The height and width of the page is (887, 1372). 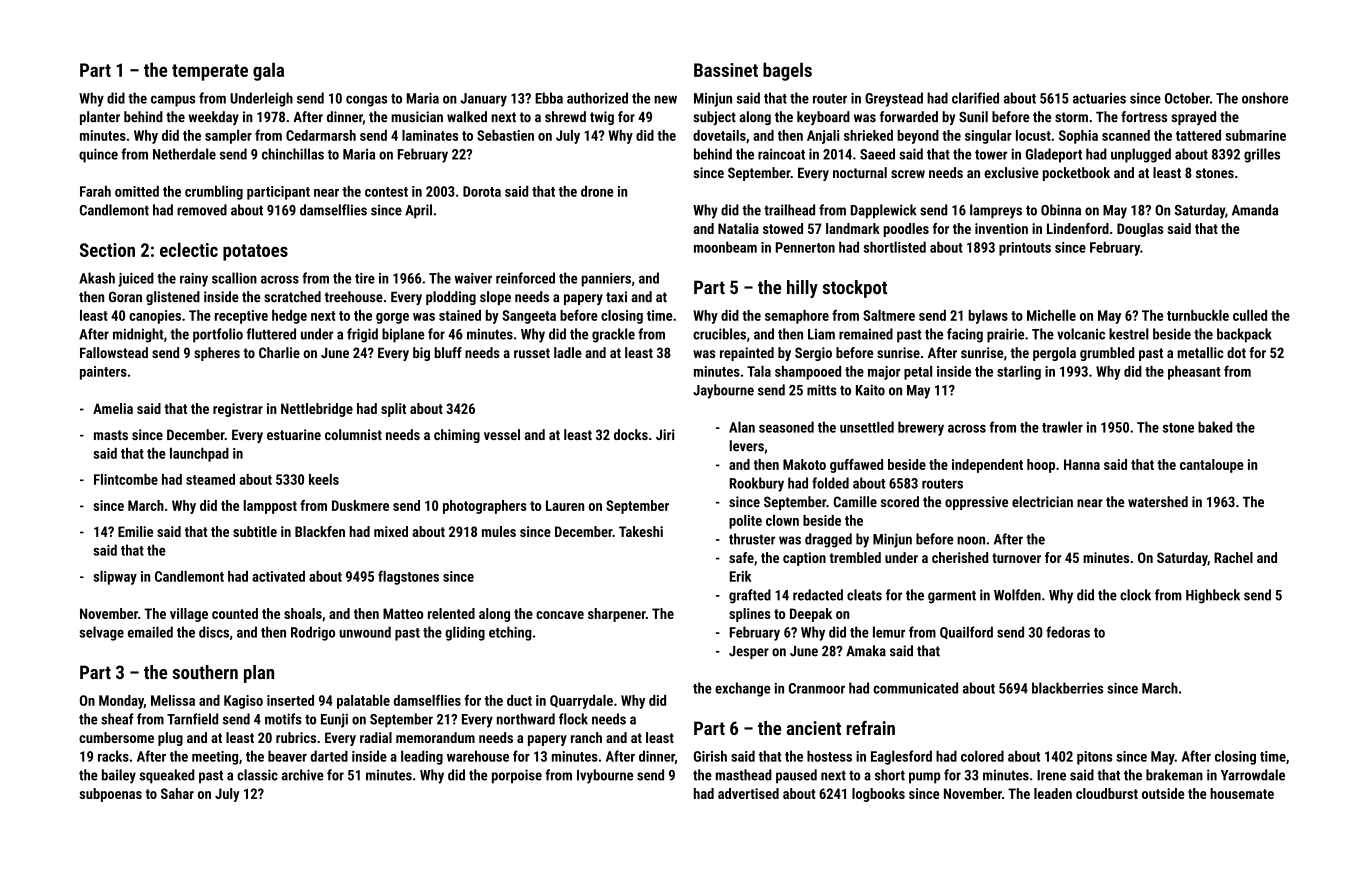 What do you see at coordinates (750, 596) in the page?
I see `grafted` at bounding box center [750, 596].
